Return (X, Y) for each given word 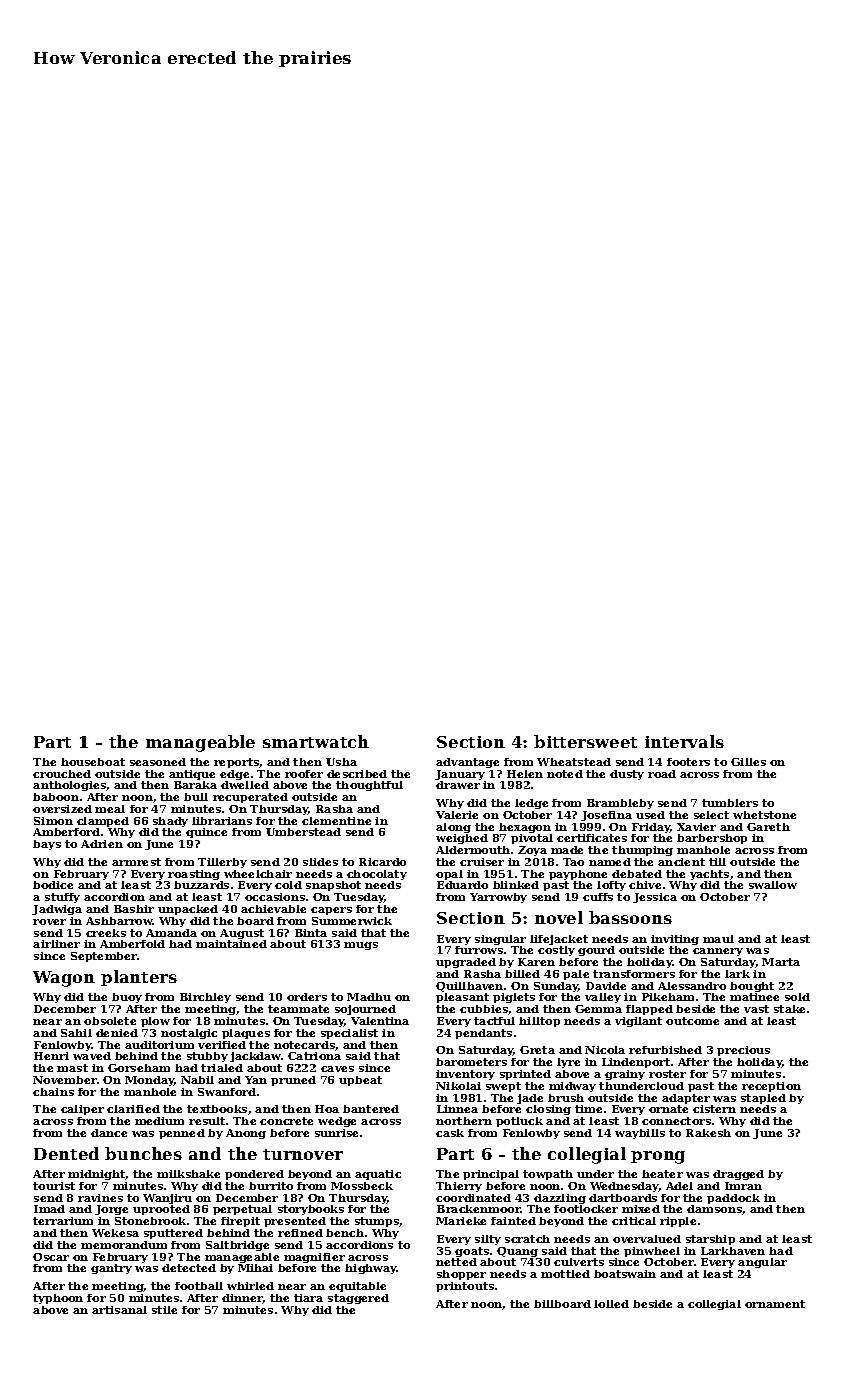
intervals (684, 741)
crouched (62, 774)
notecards (304, 1045)
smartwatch (316, 741)
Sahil (76, 1033)
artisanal (119, 1310)
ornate (668, 1109)
